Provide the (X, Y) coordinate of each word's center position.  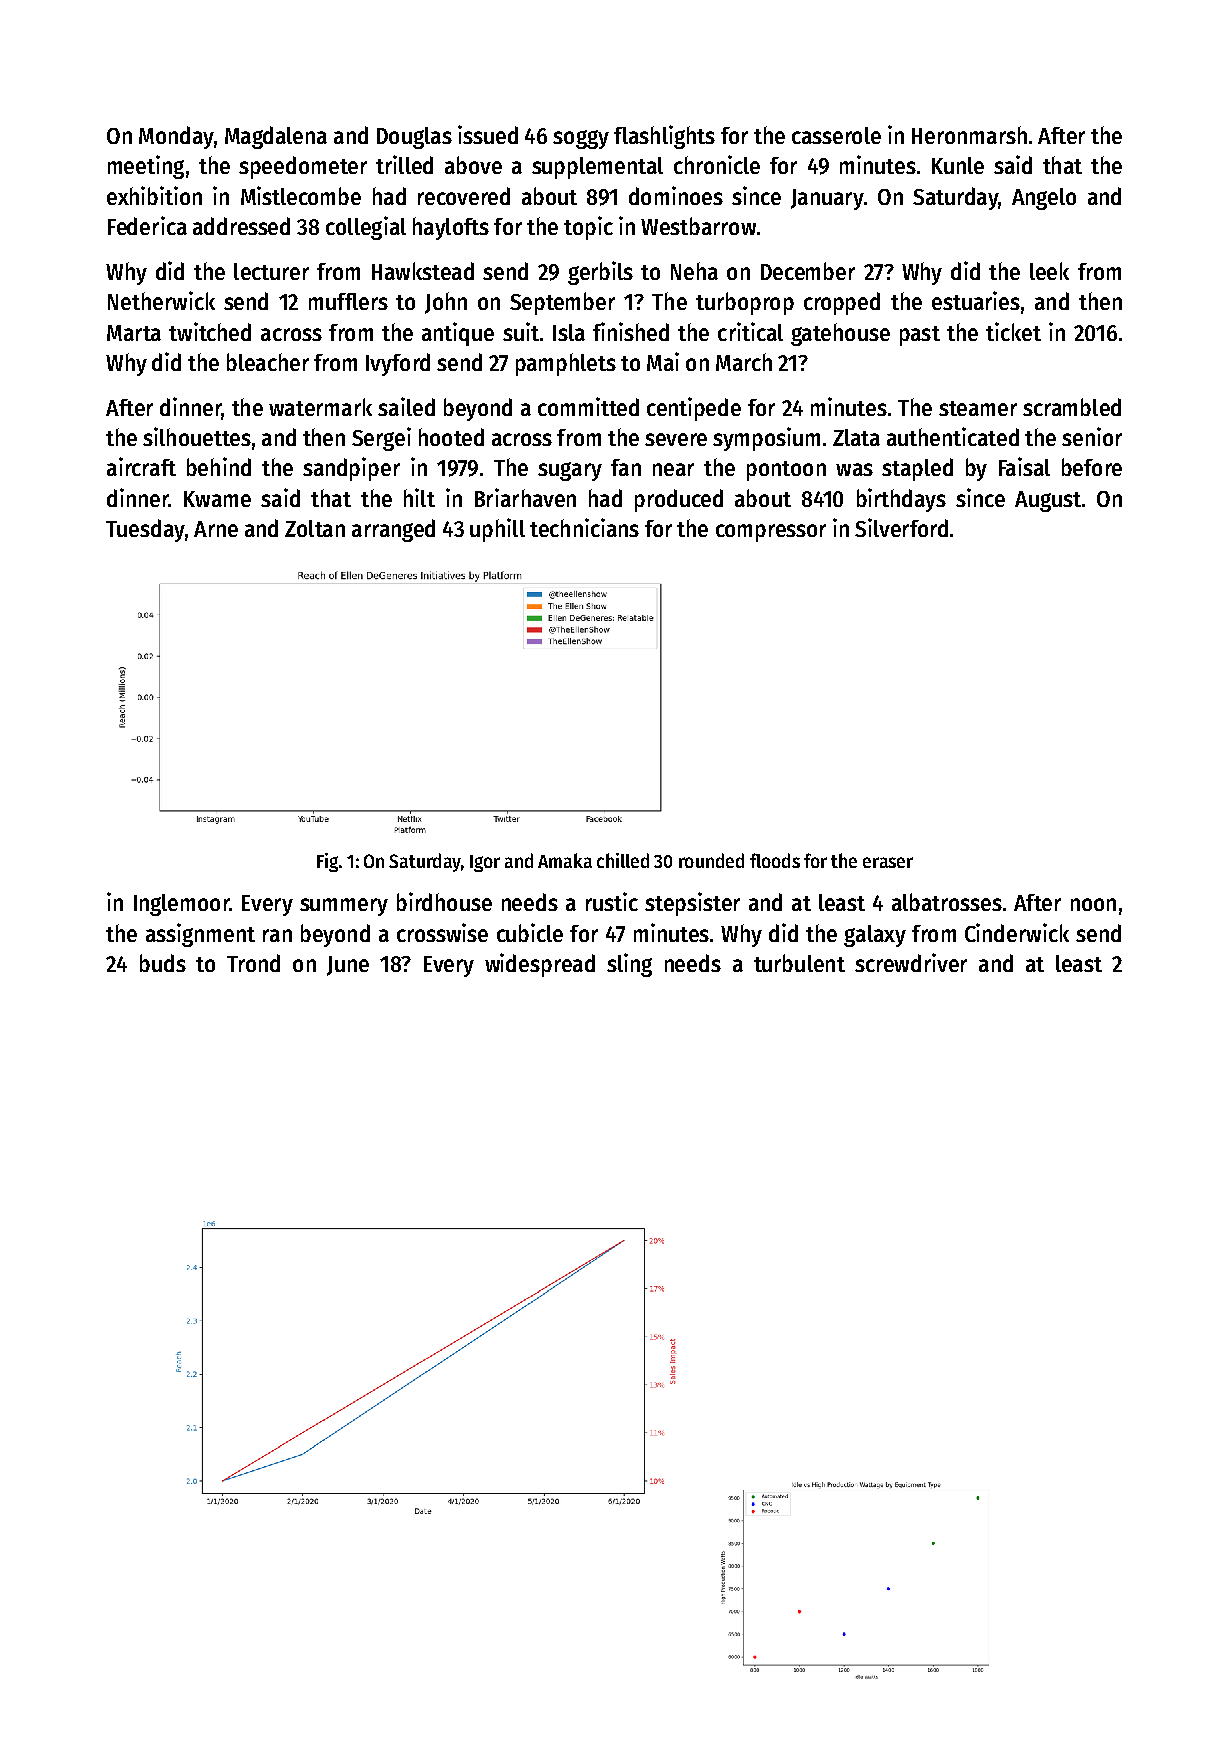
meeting (146, 167)
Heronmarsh (969, 135)
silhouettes (197, 436)
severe (676, 439)
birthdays (901, 500)
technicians (584, 527)
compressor (771, 533)
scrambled (1072, 407)
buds (163, 963)
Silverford (901, 527)
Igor (485, 863)
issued (488, 134)
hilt (419, 497)
